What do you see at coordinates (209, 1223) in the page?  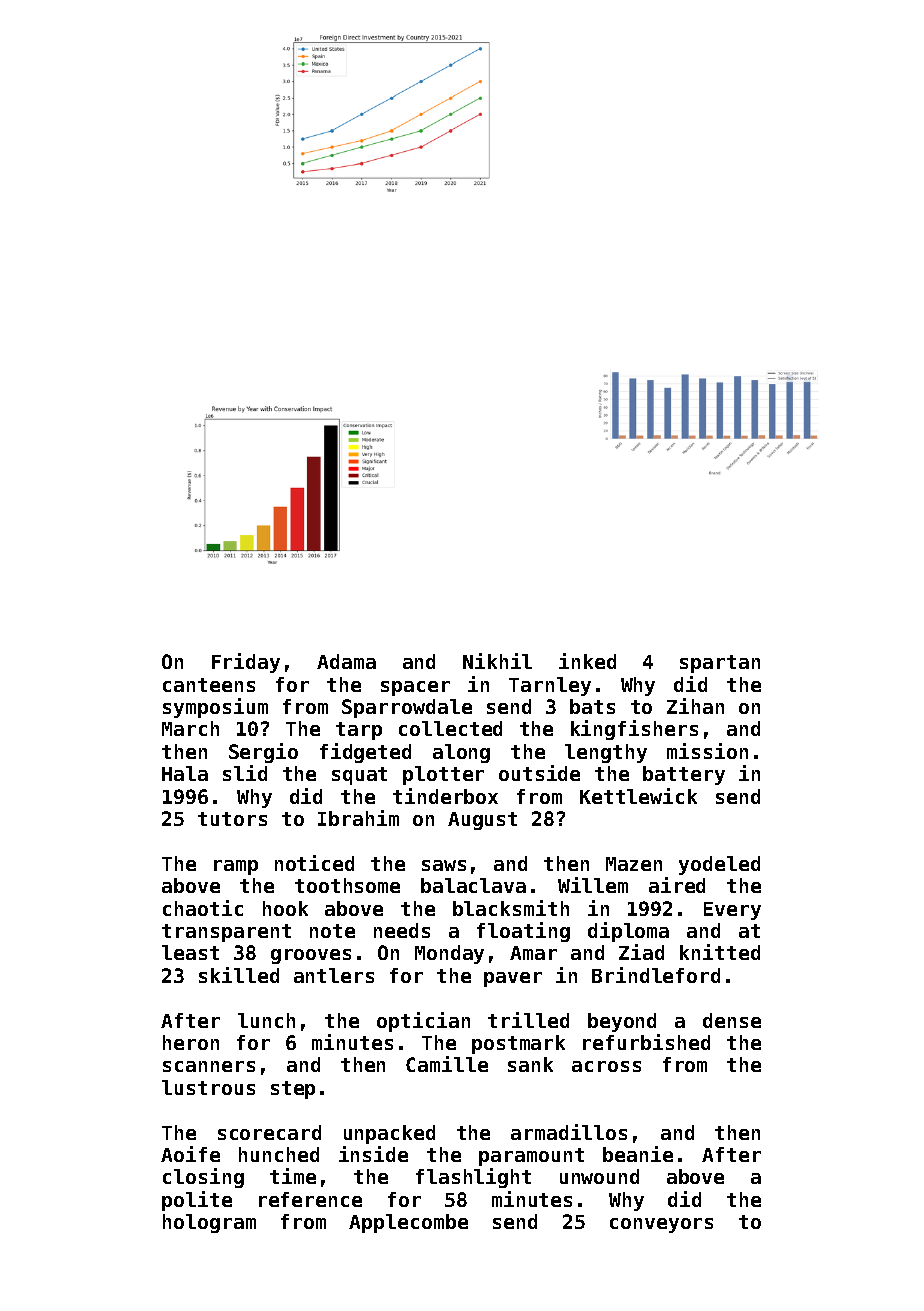 I see `hologram` at bounding box center [209, 1223].
